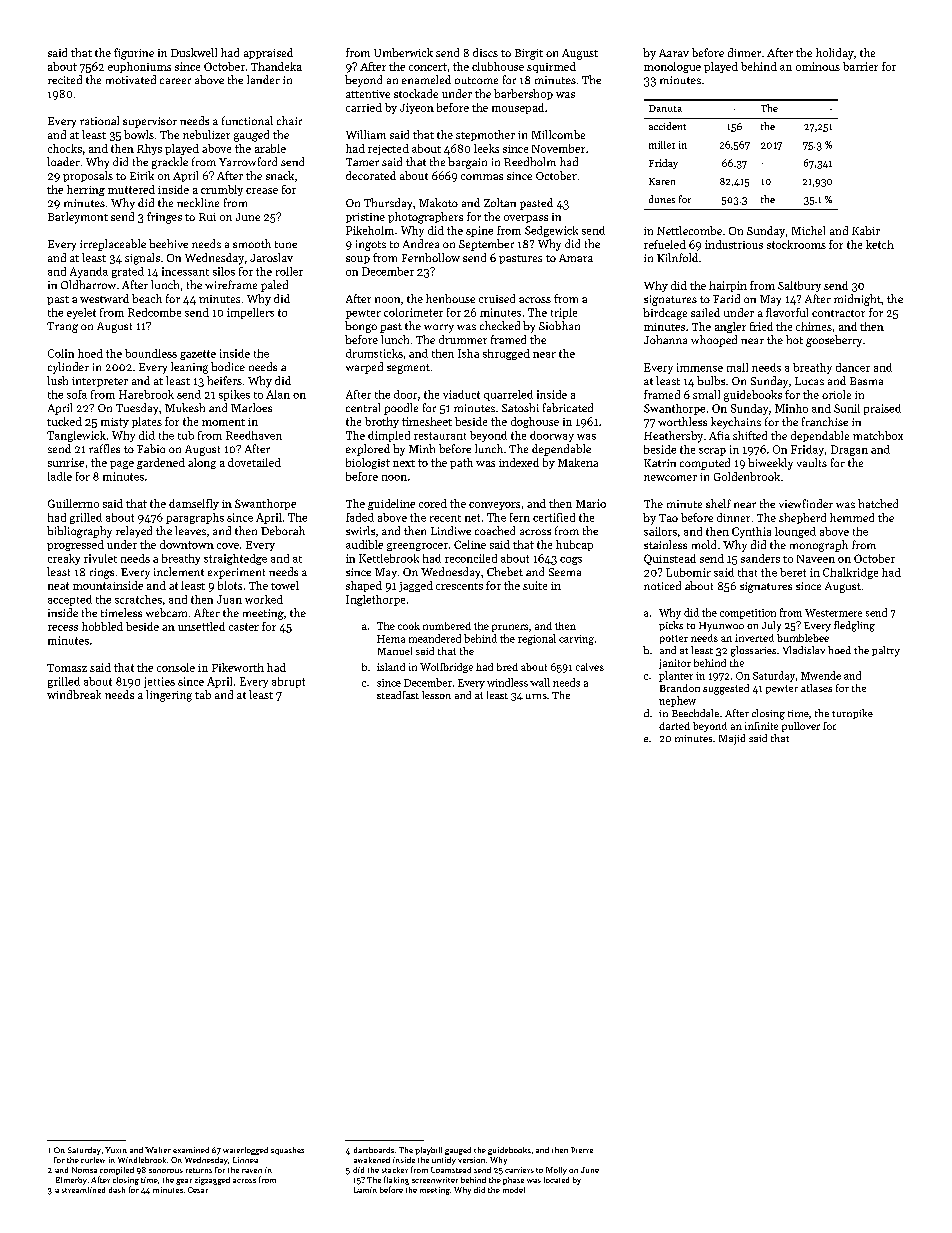 This document has width=952, height=1233. Describe the element at coordinates (819, 546) in the document. I see `monograph` at that location.
